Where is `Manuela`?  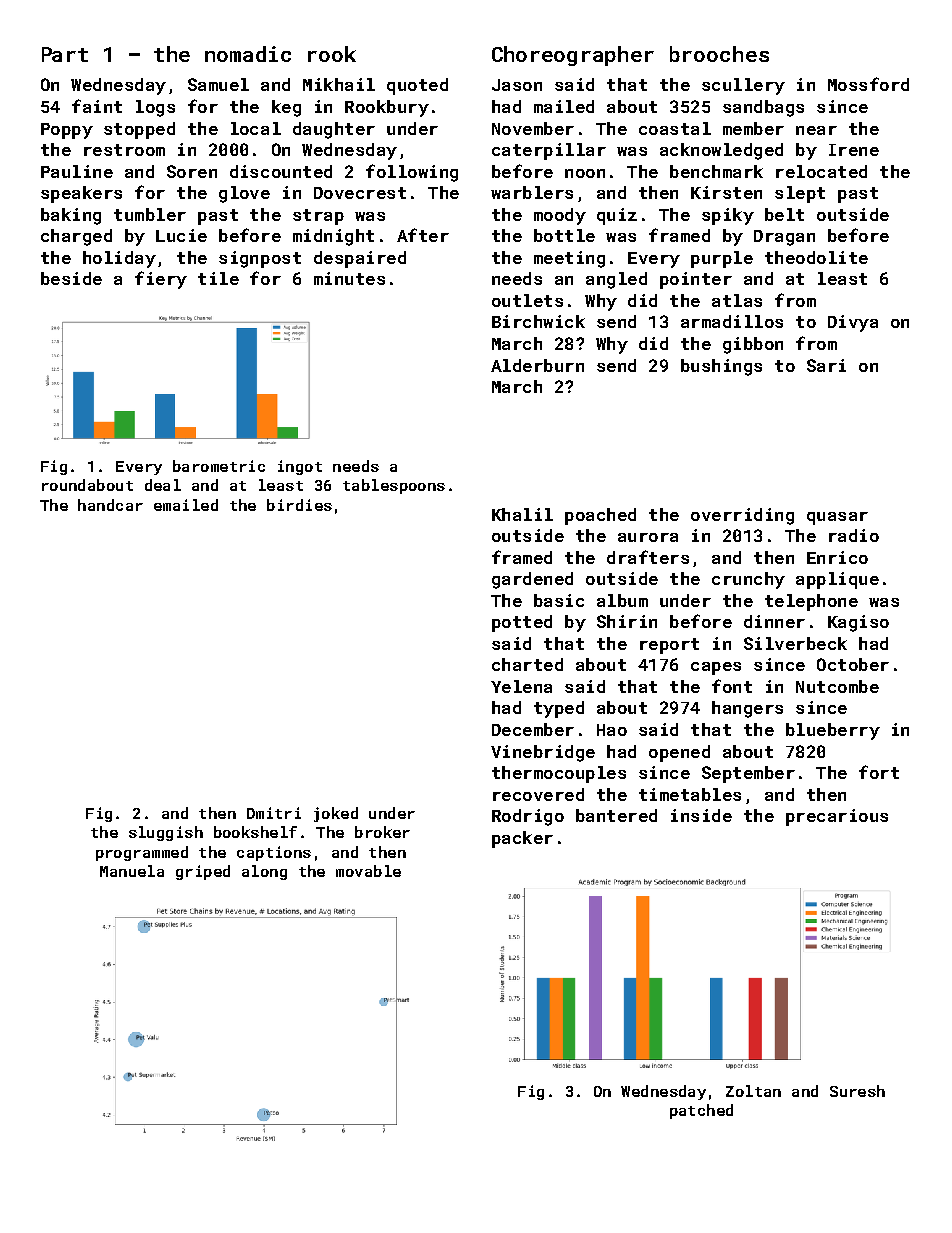
Manuela is located at coordinates (132, 871).
